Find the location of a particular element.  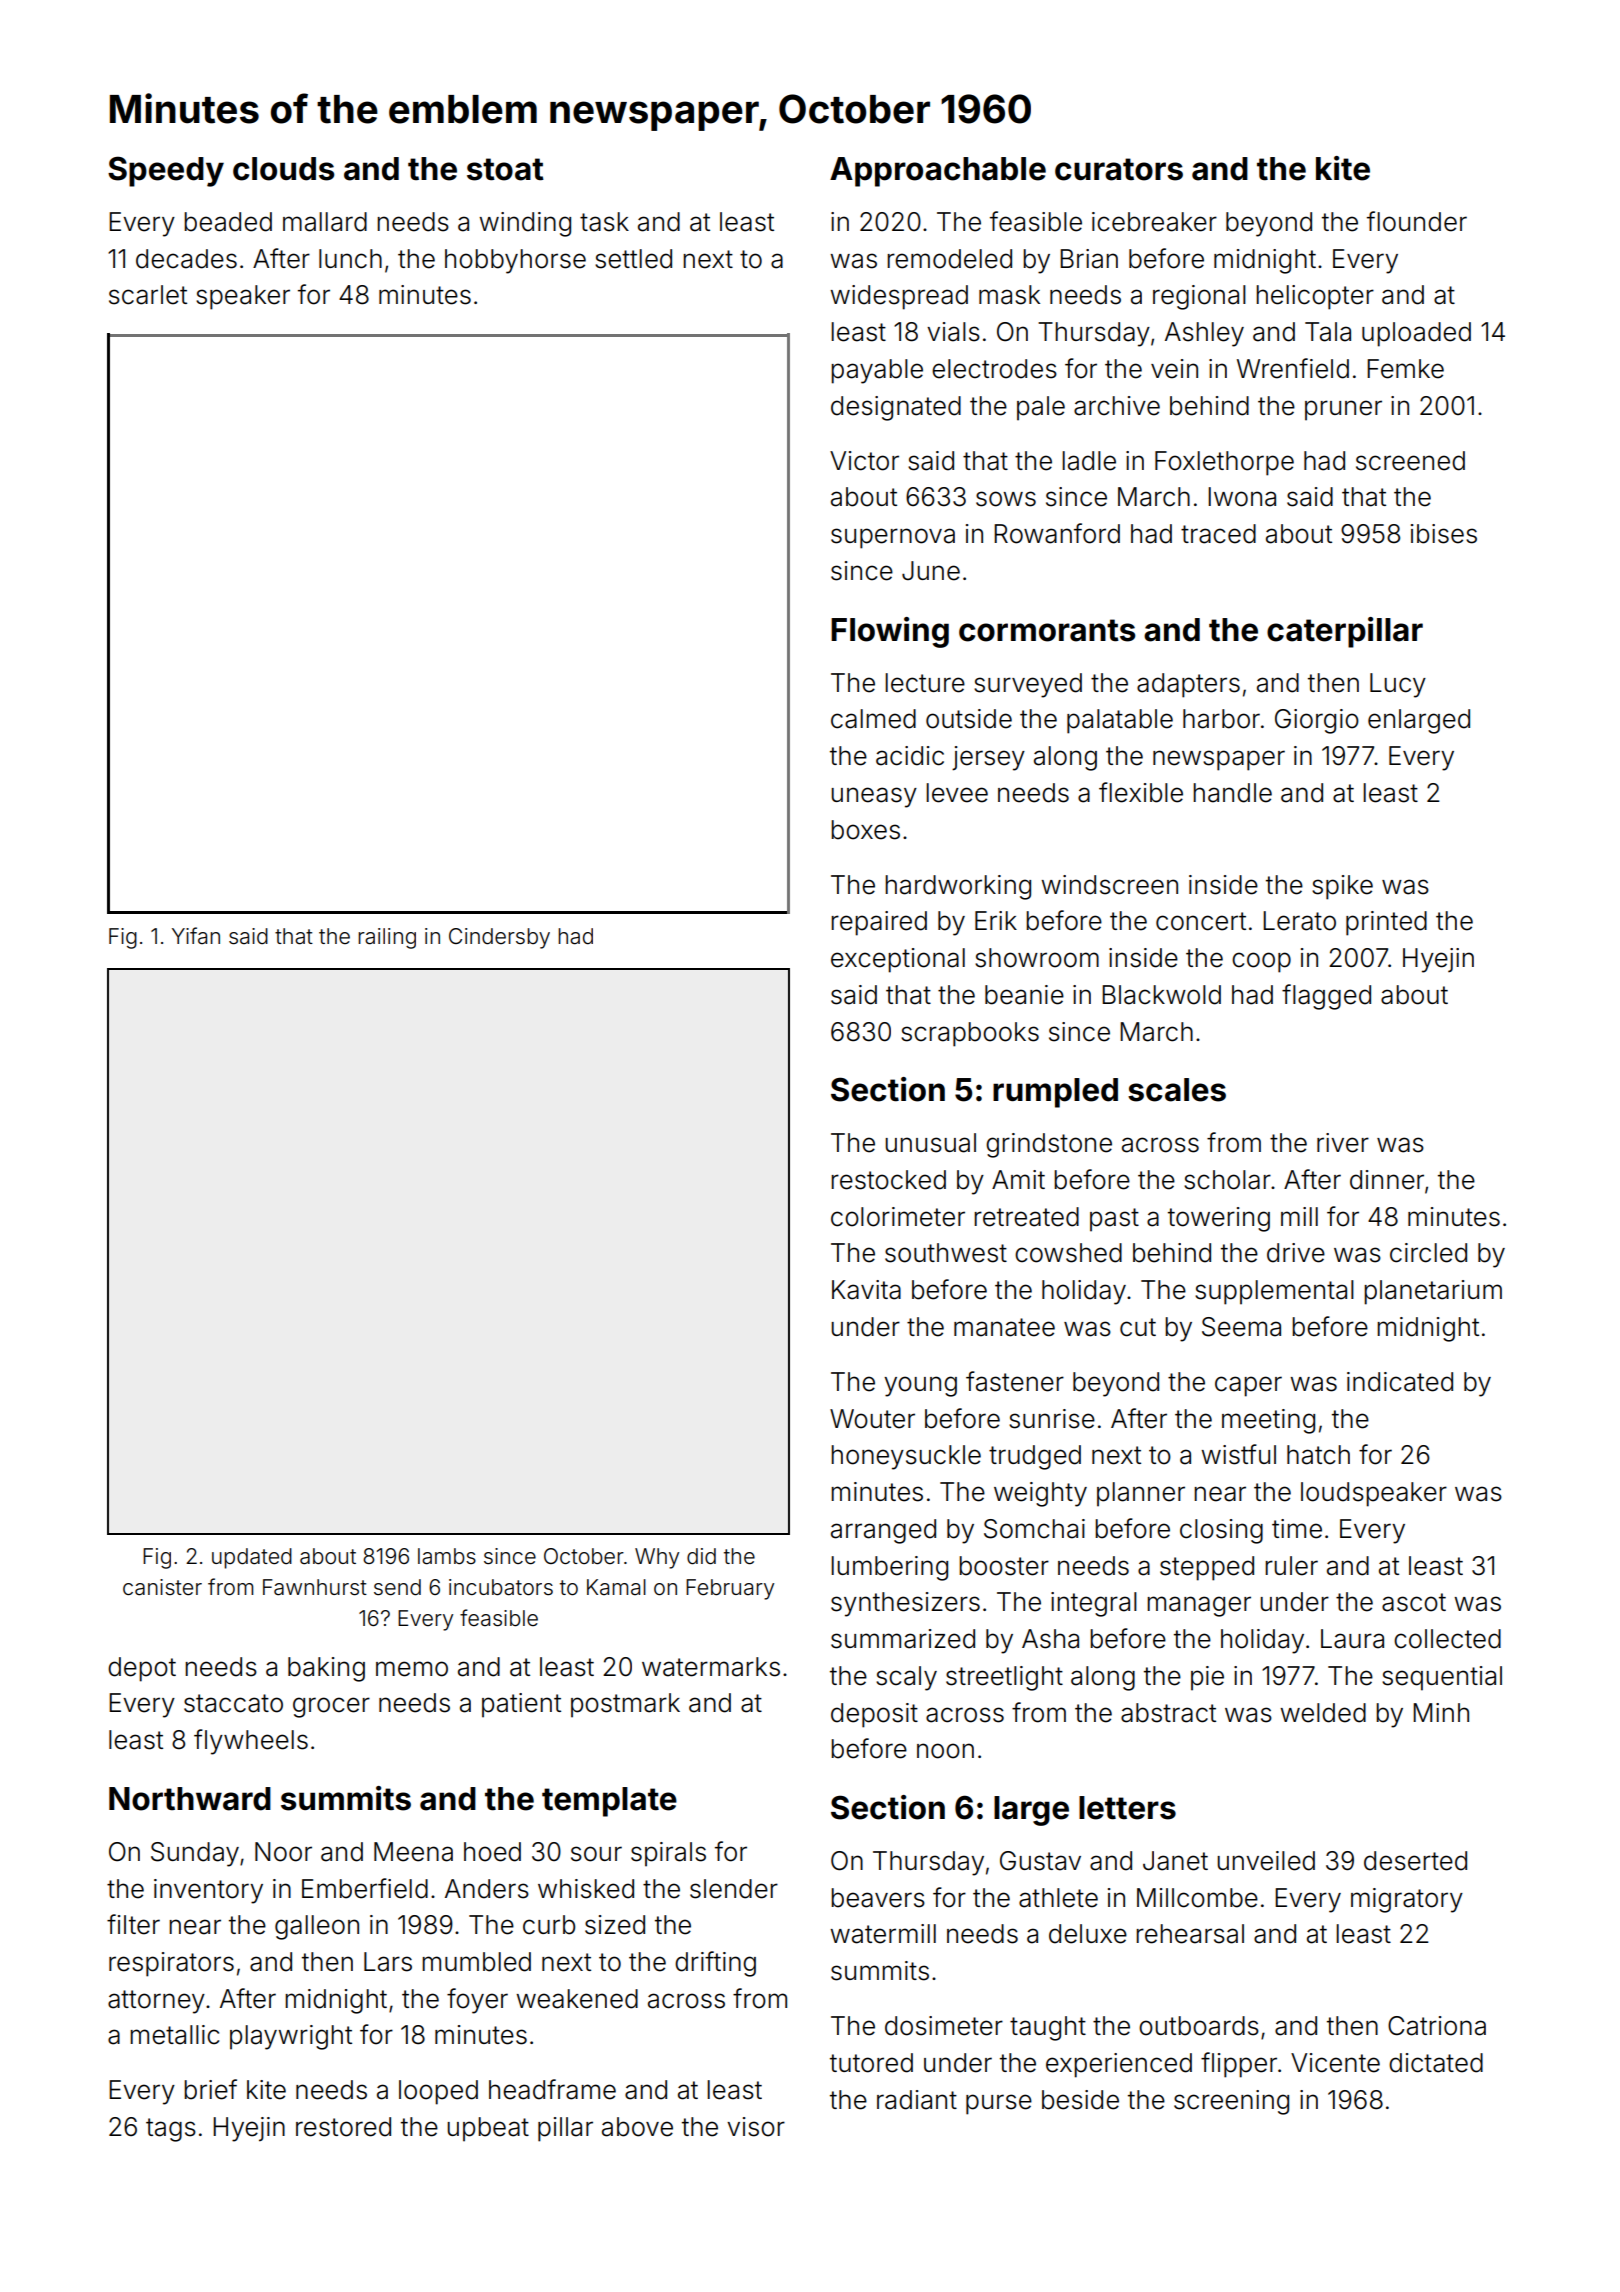

Rowanford is located at coordinates (1057, 533).
